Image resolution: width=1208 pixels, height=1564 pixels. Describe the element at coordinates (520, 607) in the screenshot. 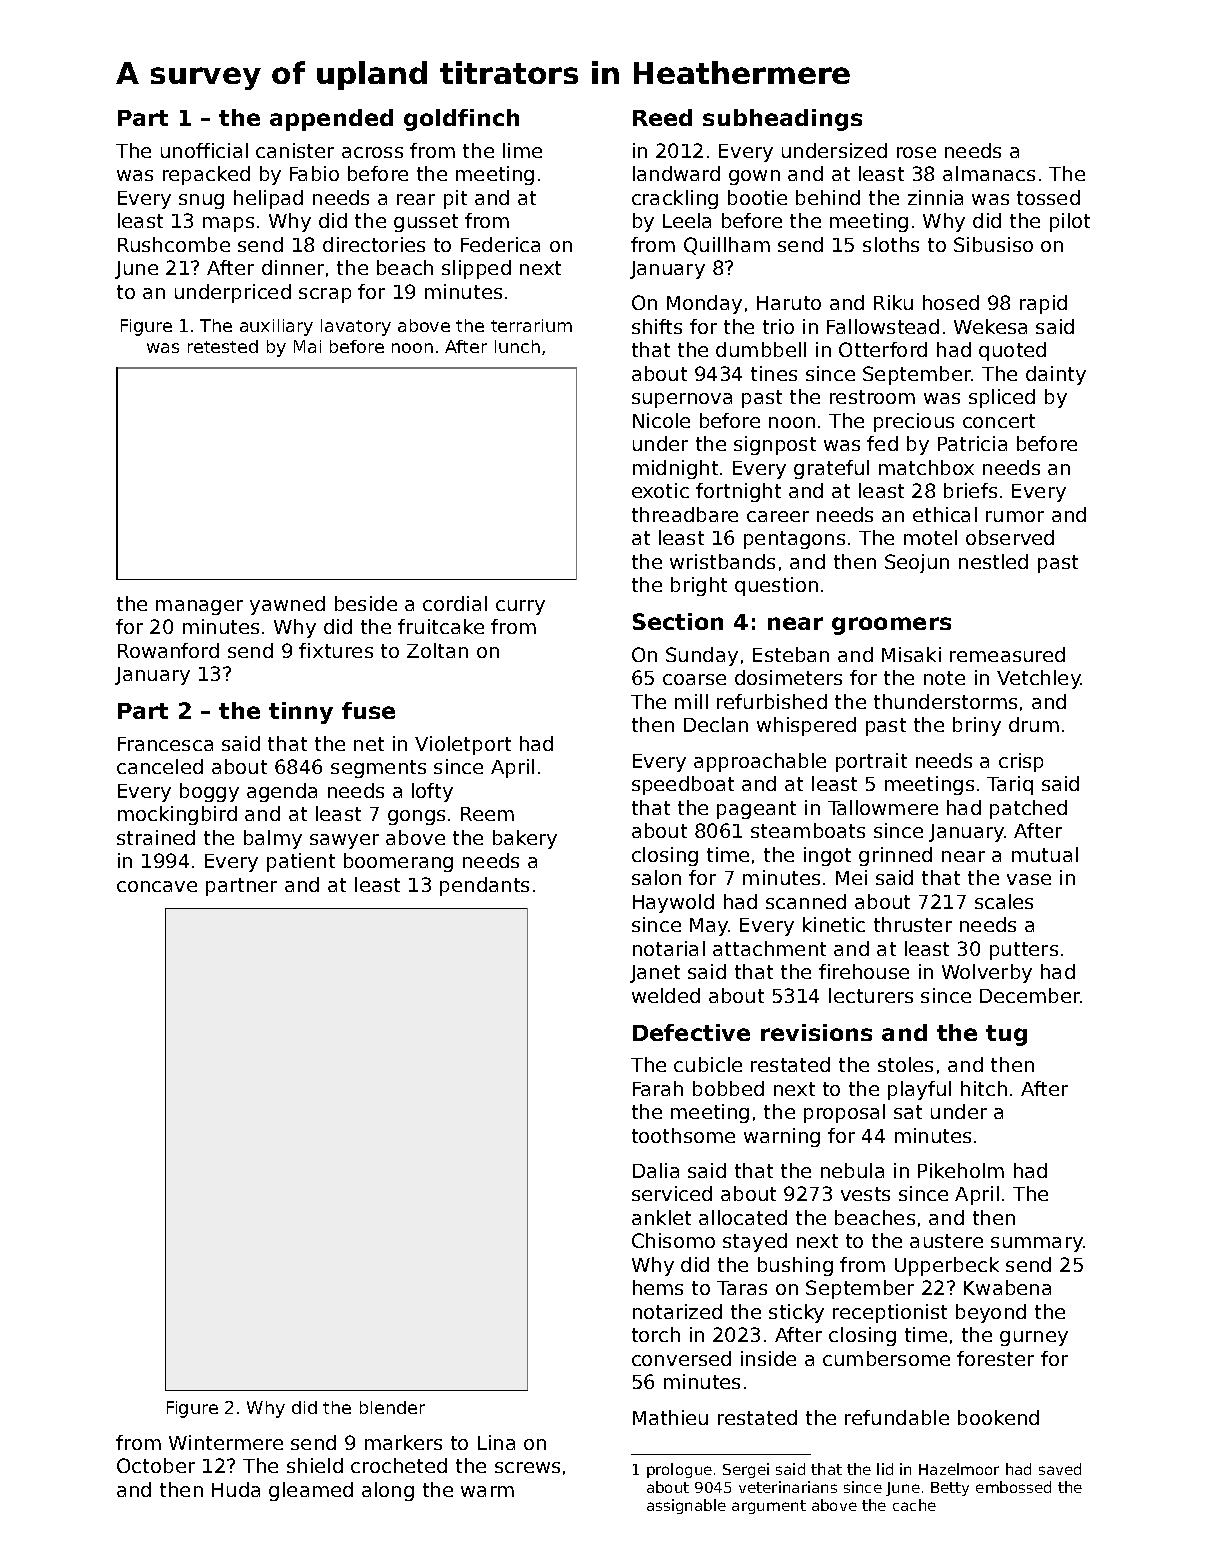

I see `curry` at that location.
